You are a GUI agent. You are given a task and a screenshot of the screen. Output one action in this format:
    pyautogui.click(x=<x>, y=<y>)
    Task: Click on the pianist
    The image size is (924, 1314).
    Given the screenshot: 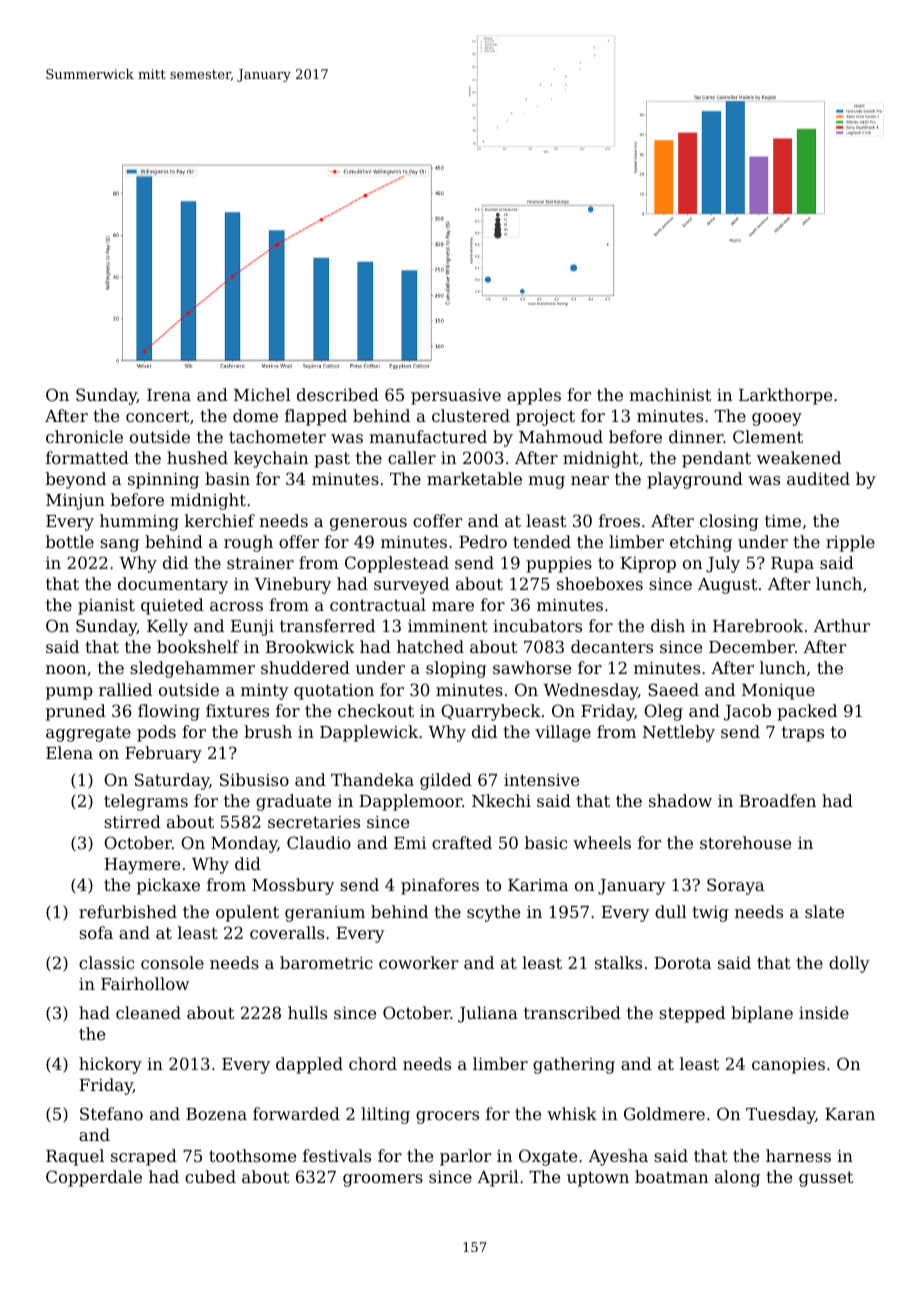 What is the action you would take?
    pyautogui.click(x=106, y=607)
